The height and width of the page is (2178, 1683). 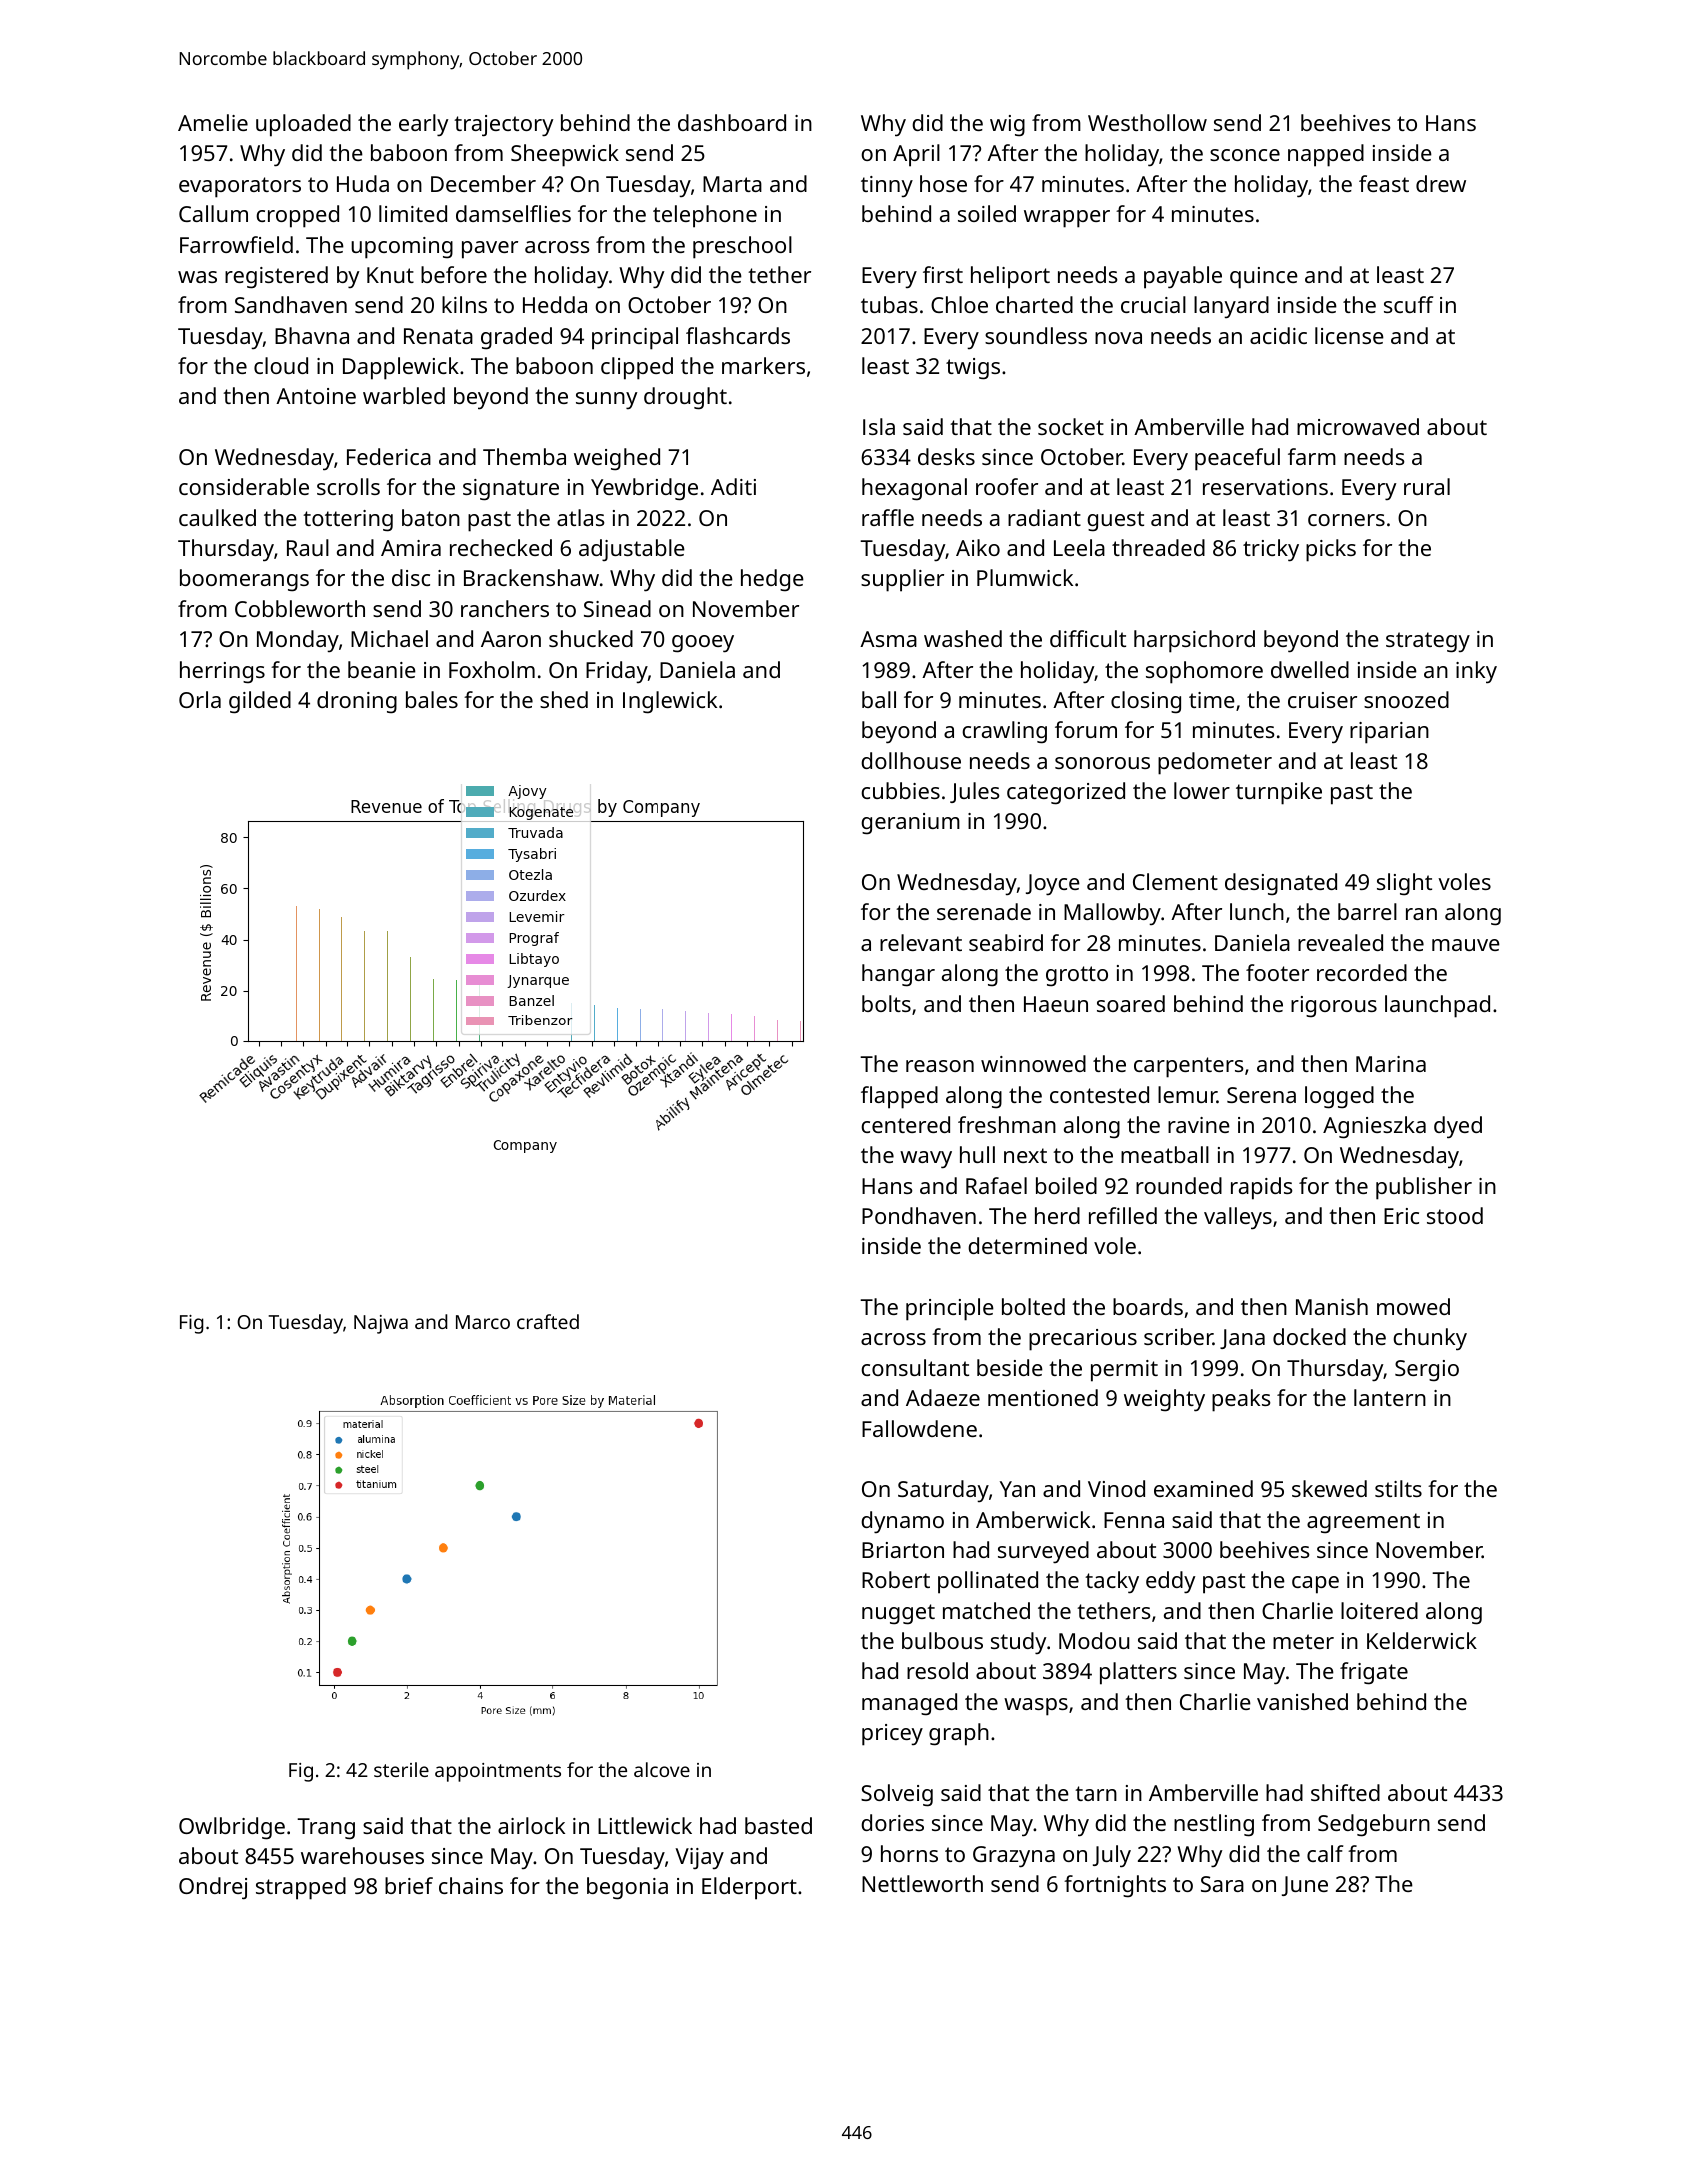 I want to click on Pondhaven, so click(x=919, y=1215).
